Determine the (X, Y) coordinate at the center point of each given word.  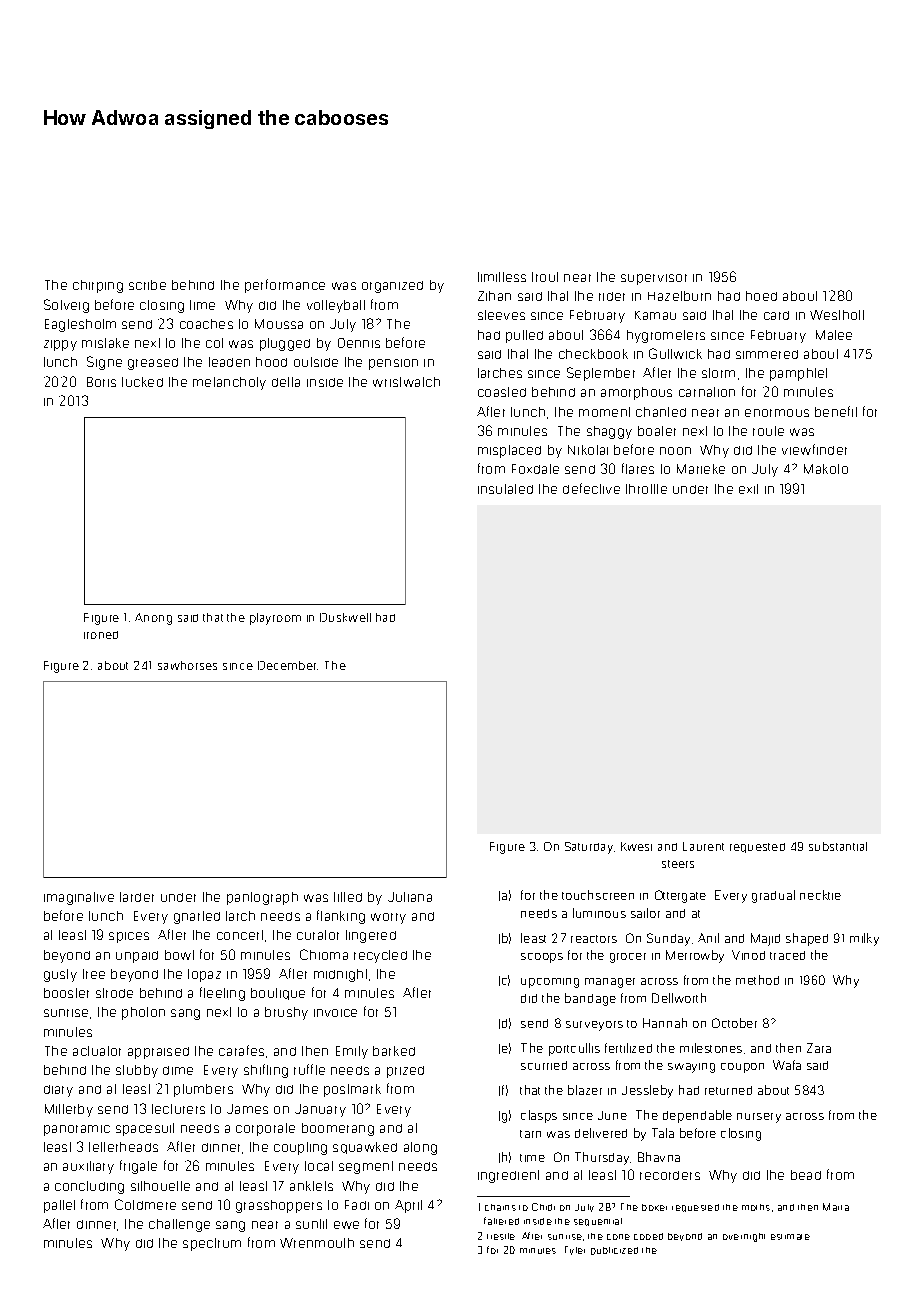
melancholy (229, 383)
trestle (501, 1236)
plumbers (203, 1090)
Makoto (826, 469)
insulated (505, 489)
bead (806, 1175)
